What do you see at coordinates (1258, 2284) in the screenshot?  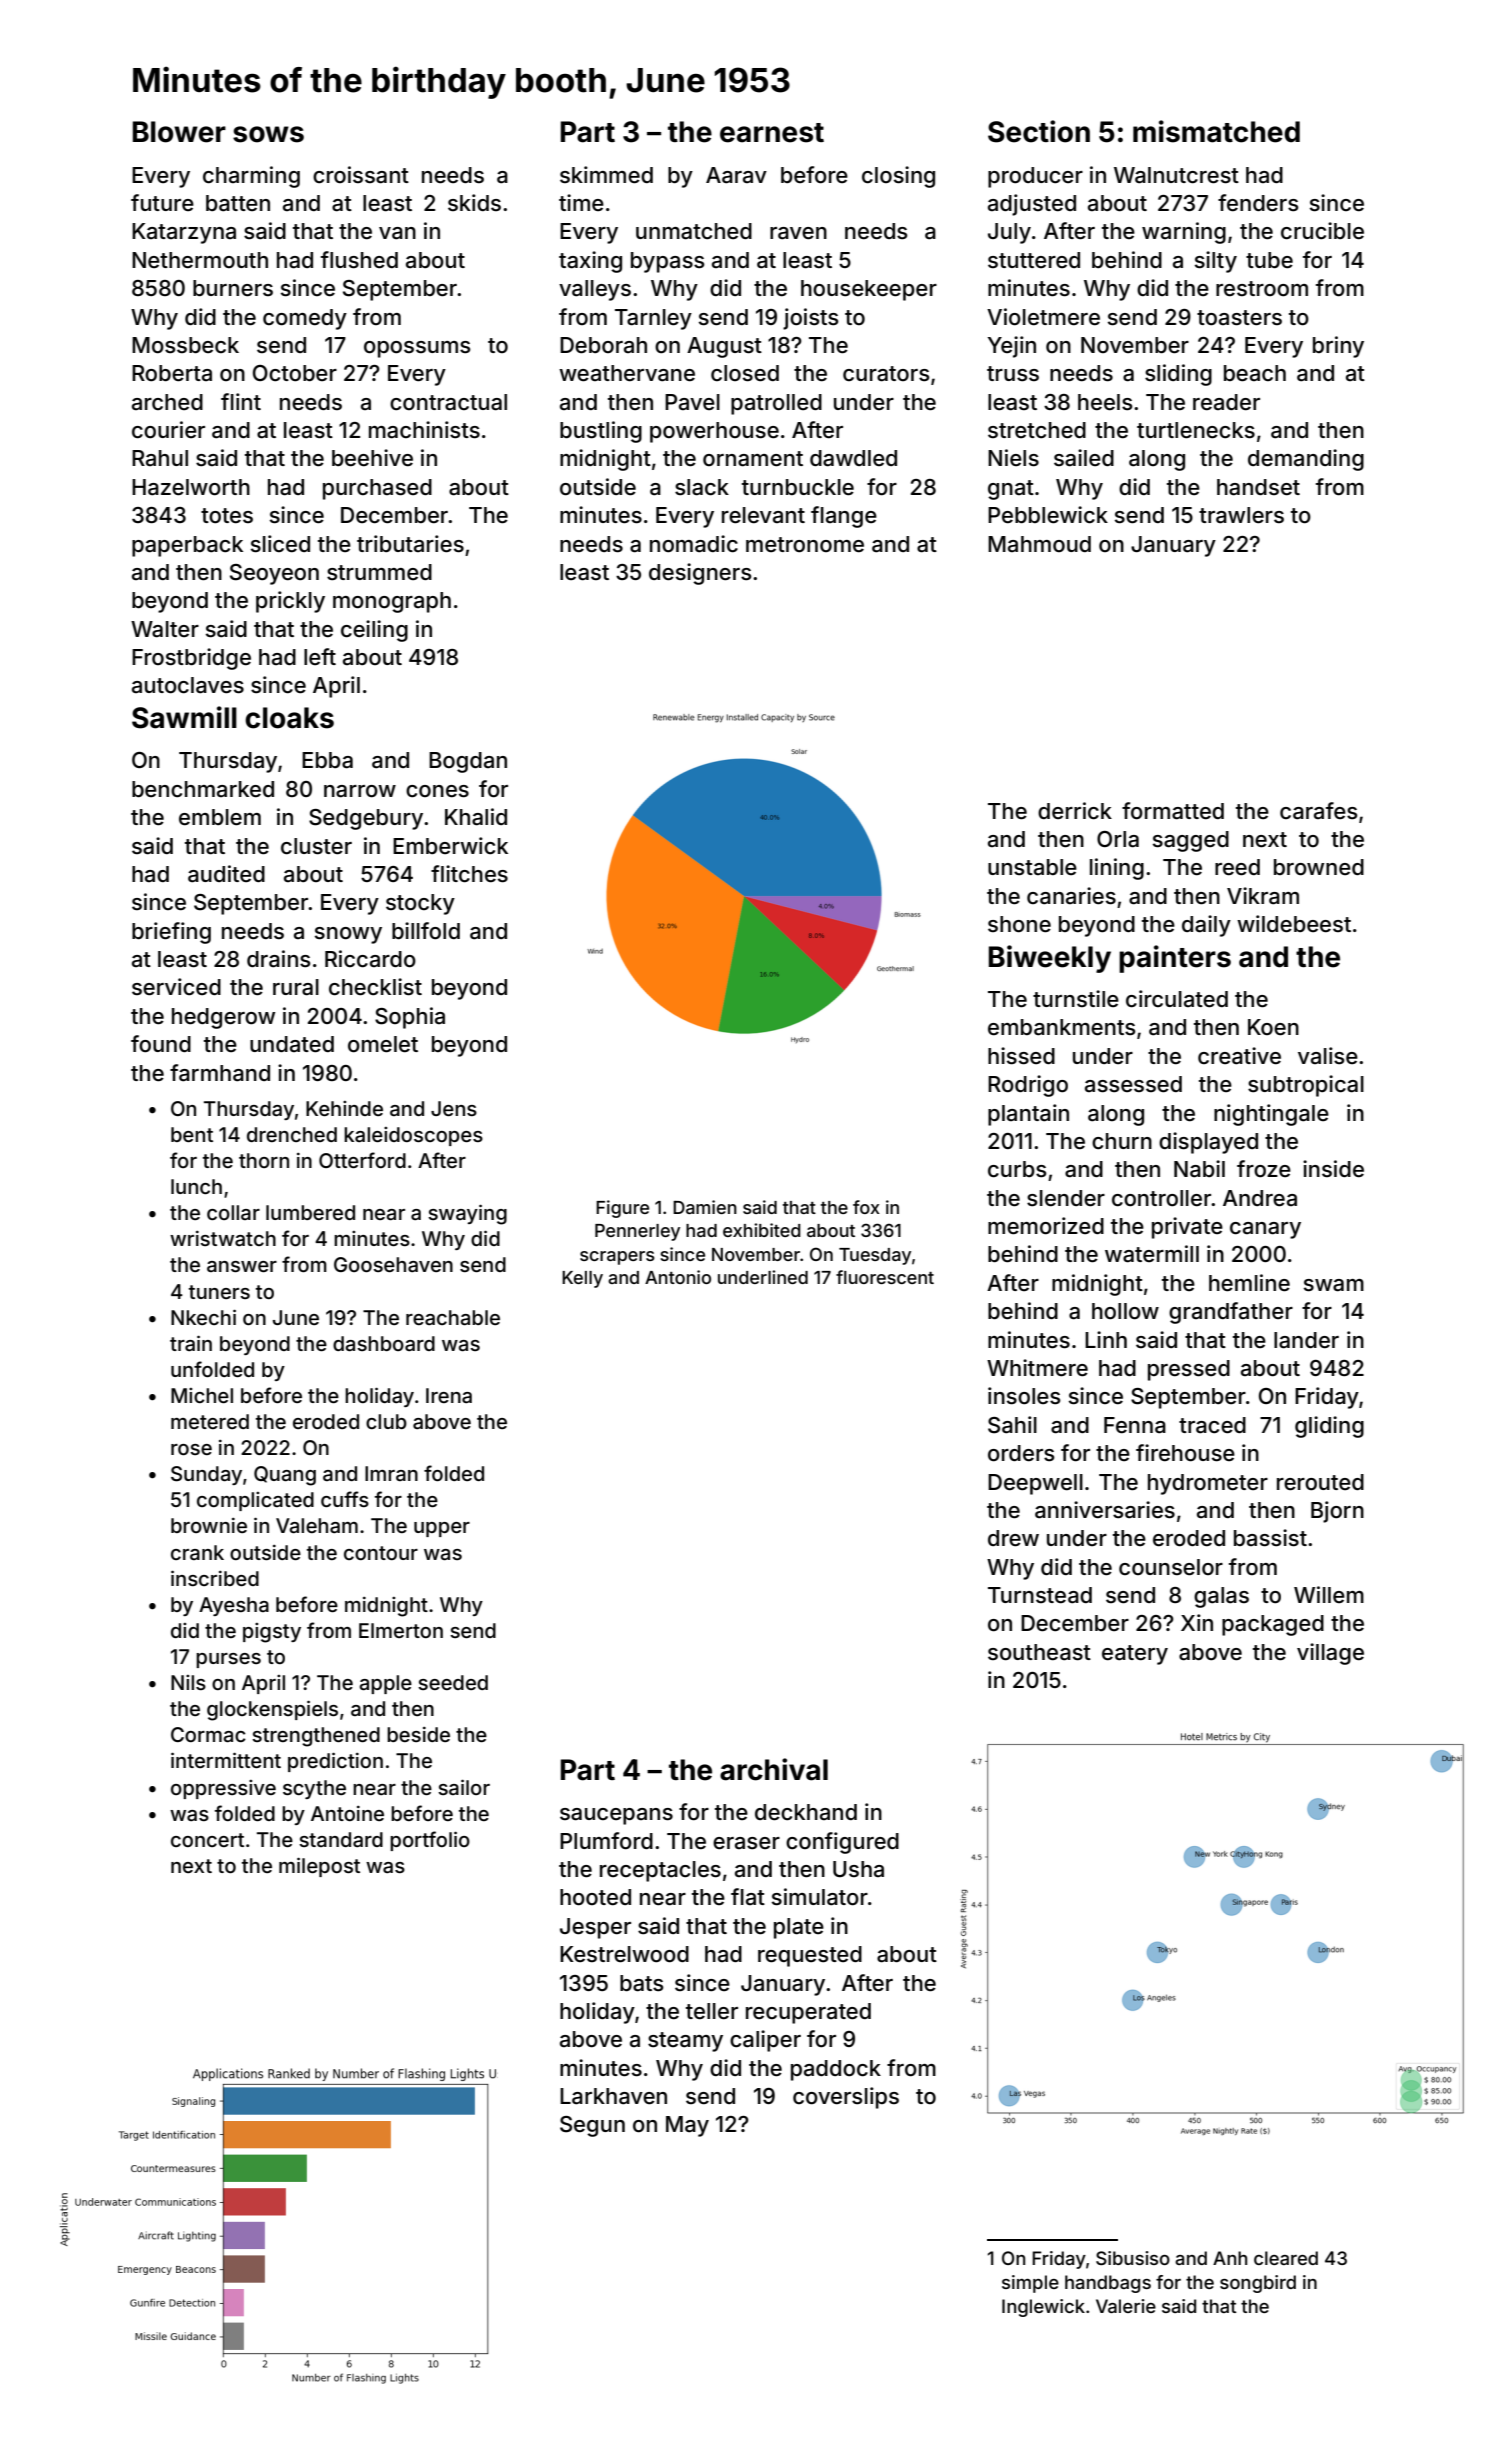 I see `songbird` at bounding box center [1258, 2284].
